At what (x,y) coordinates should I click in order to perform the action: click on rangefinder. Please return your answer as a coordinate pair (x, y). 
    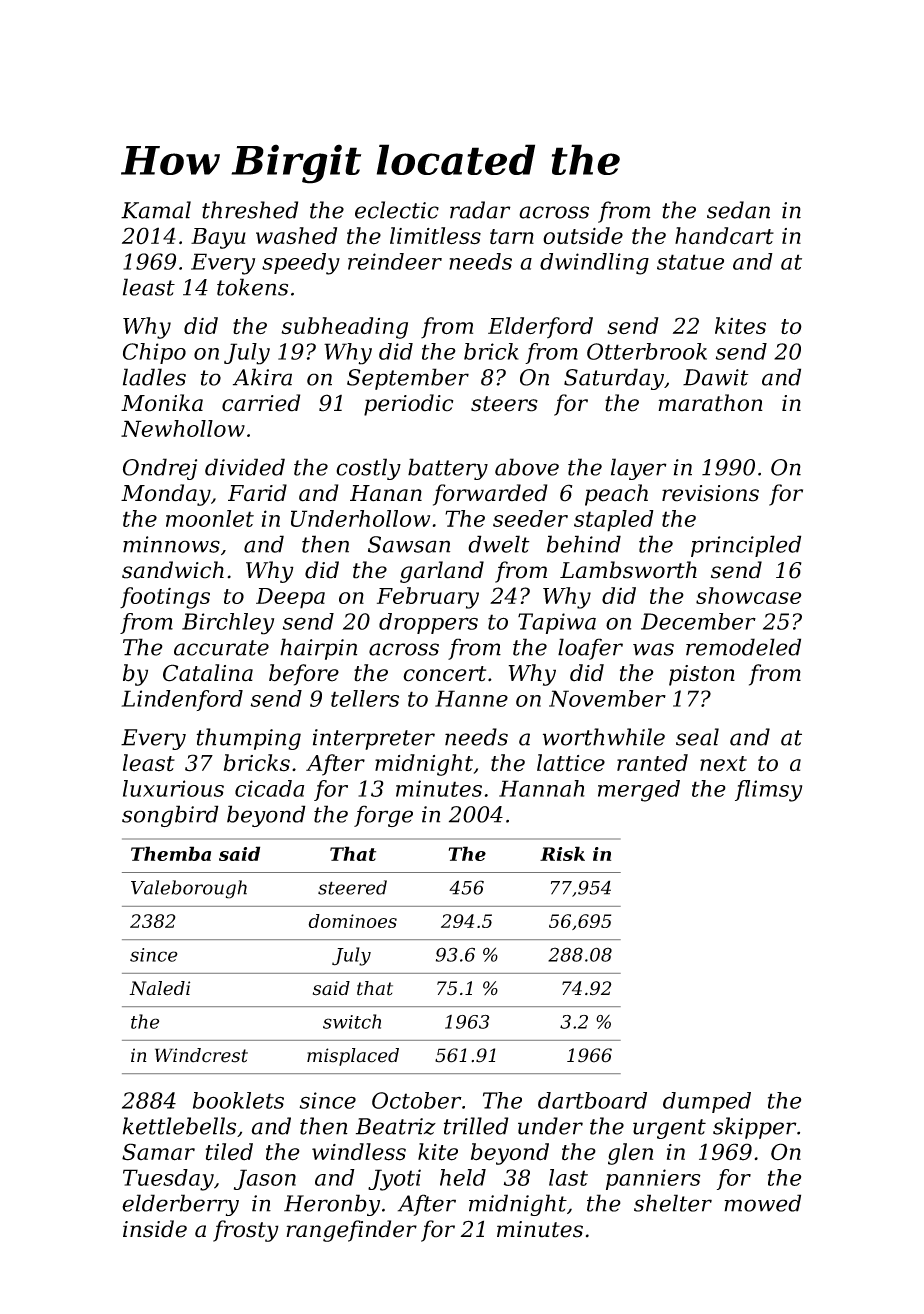
    Looking at the image, I should click on (351, 1231).
